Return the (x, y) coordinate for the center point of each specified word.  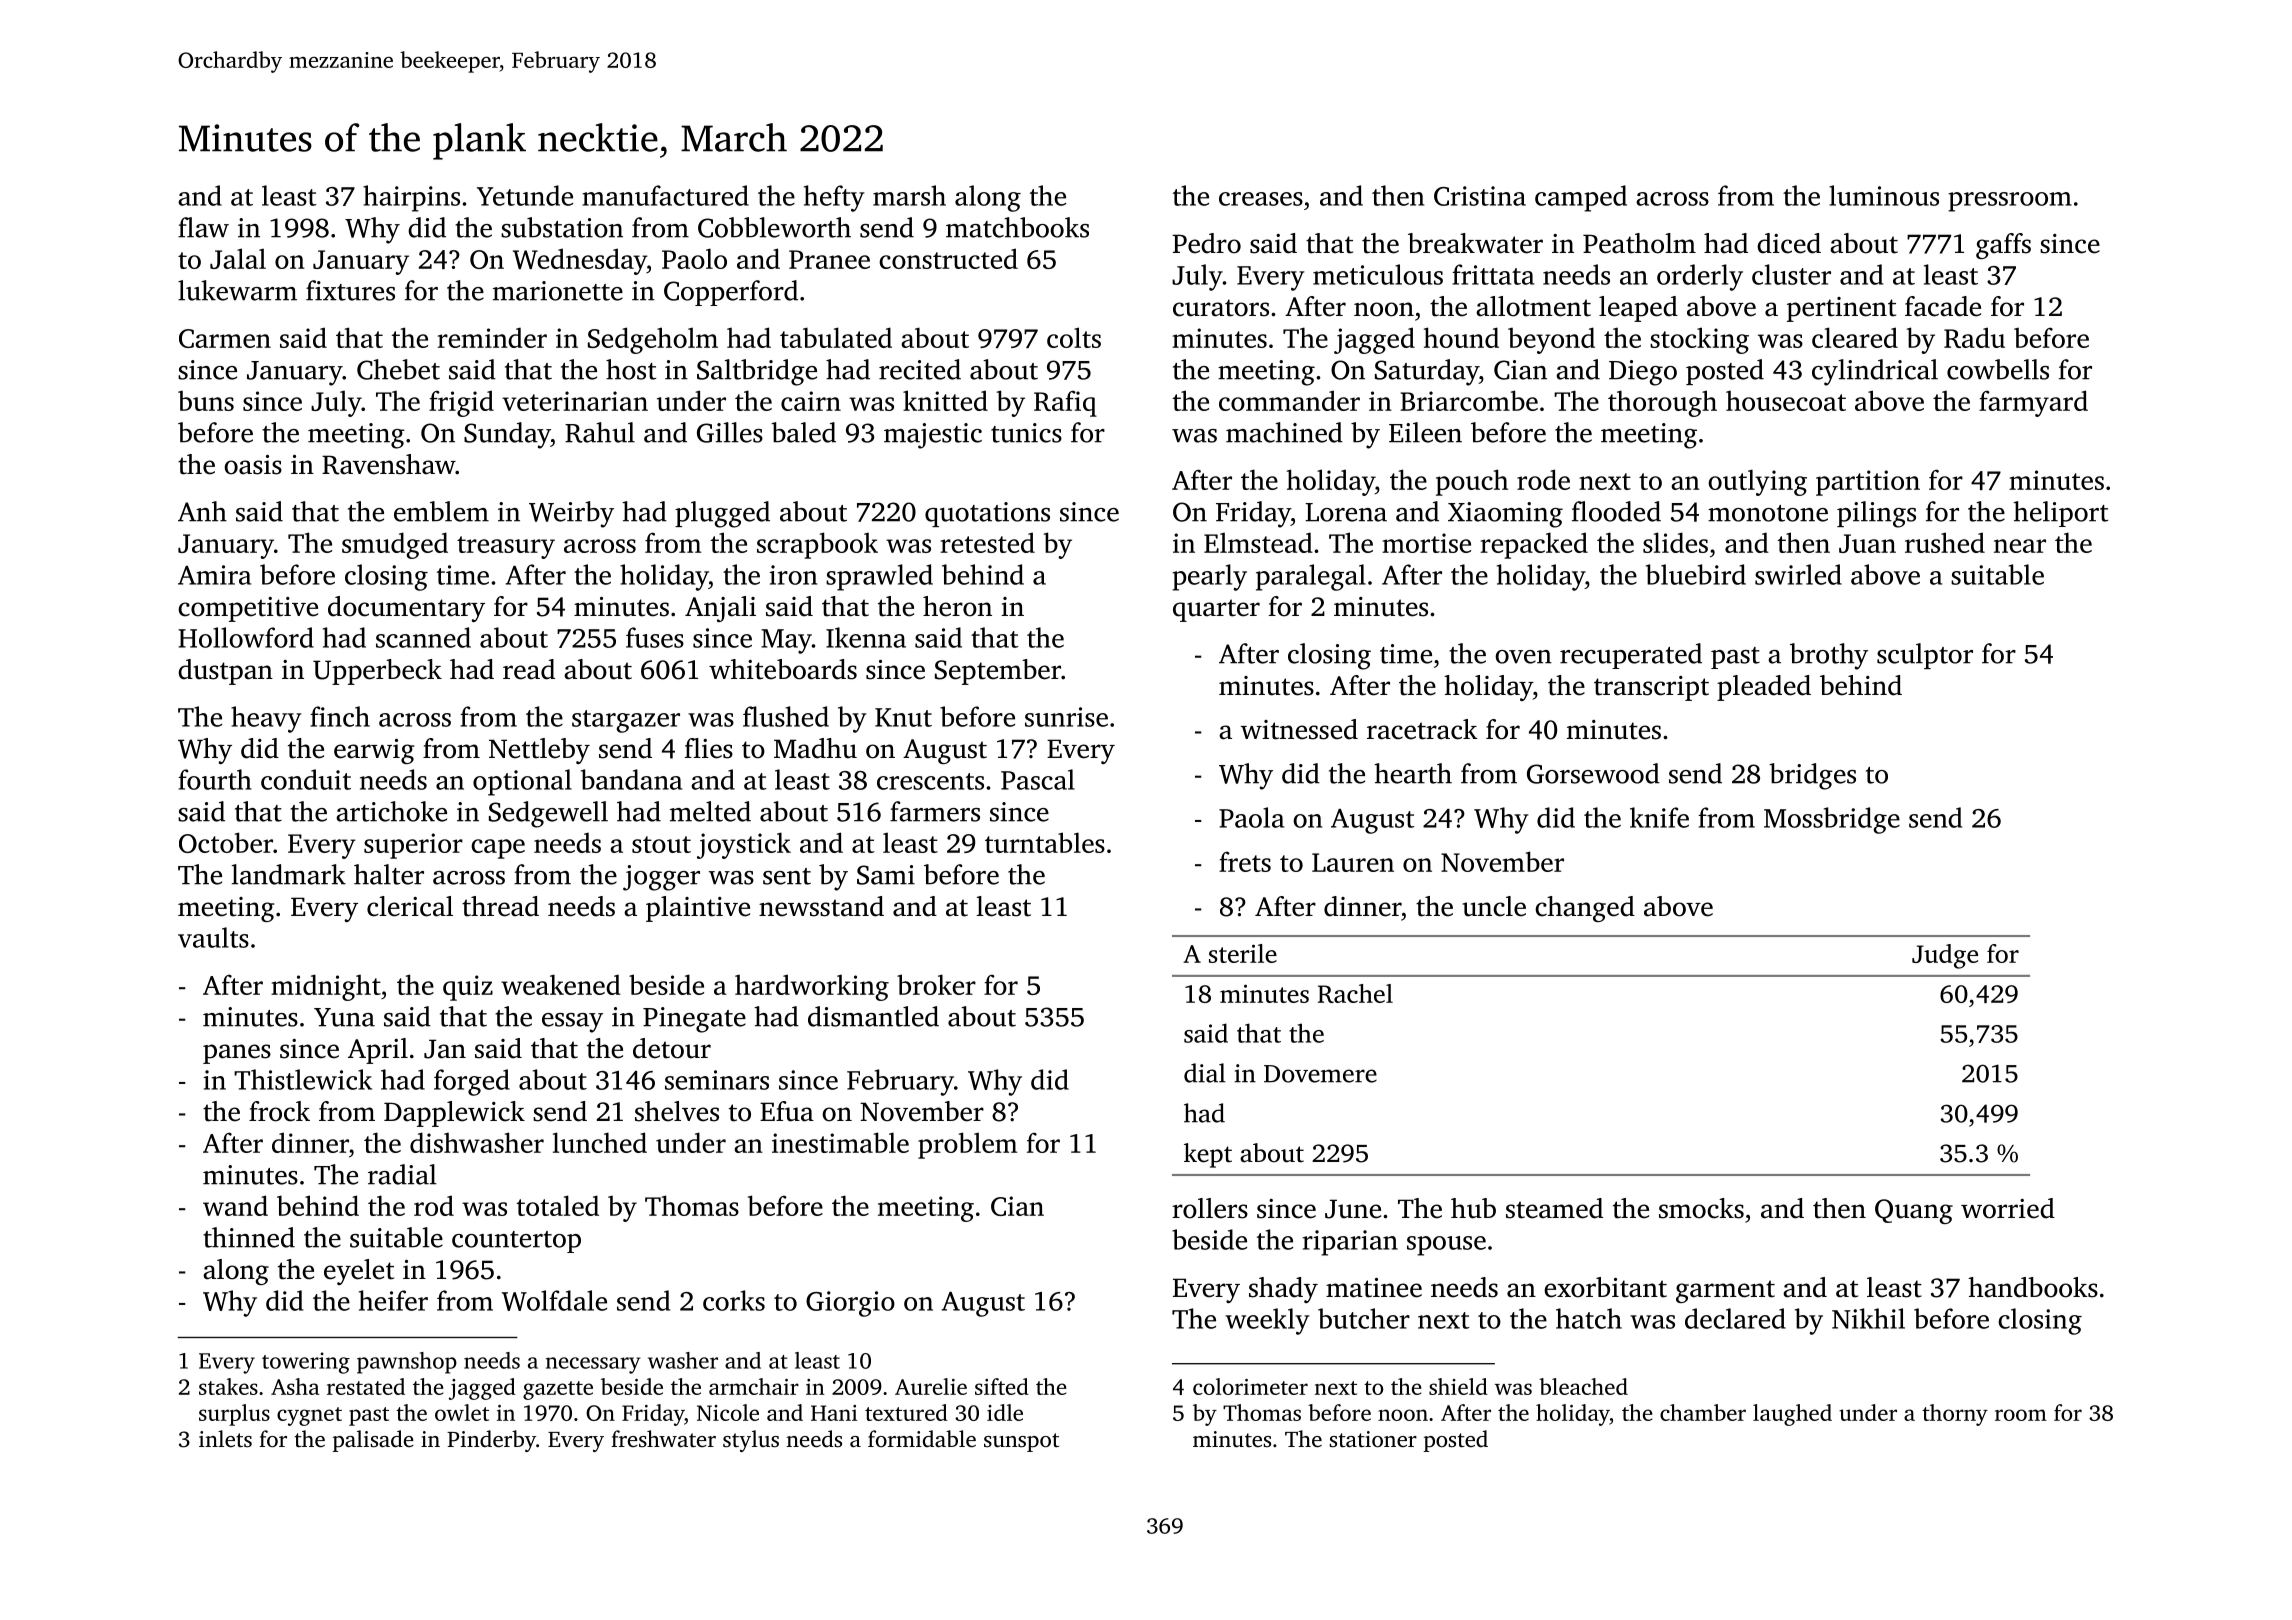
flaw (203, 227)
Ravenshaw (389, 464)
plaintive (698, 909)
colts (1074, 337)
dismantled (873, 1016)
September (998, 672)
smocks (1701, 1208)
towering (306, 1363)
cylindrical (1875, 372)
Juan (1867, 543)
